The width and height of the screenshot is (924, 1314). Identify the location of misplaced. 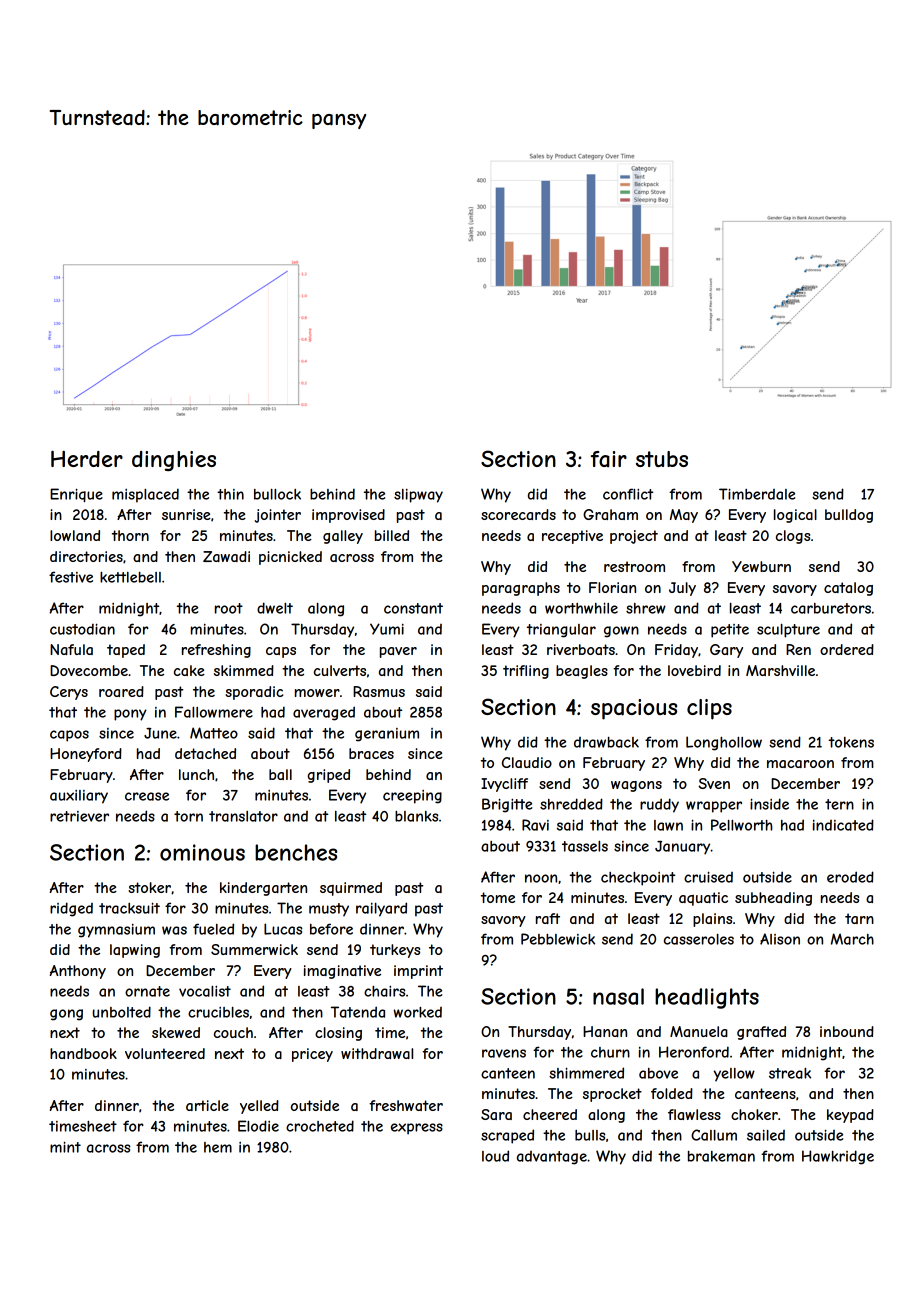
(145, 495).
